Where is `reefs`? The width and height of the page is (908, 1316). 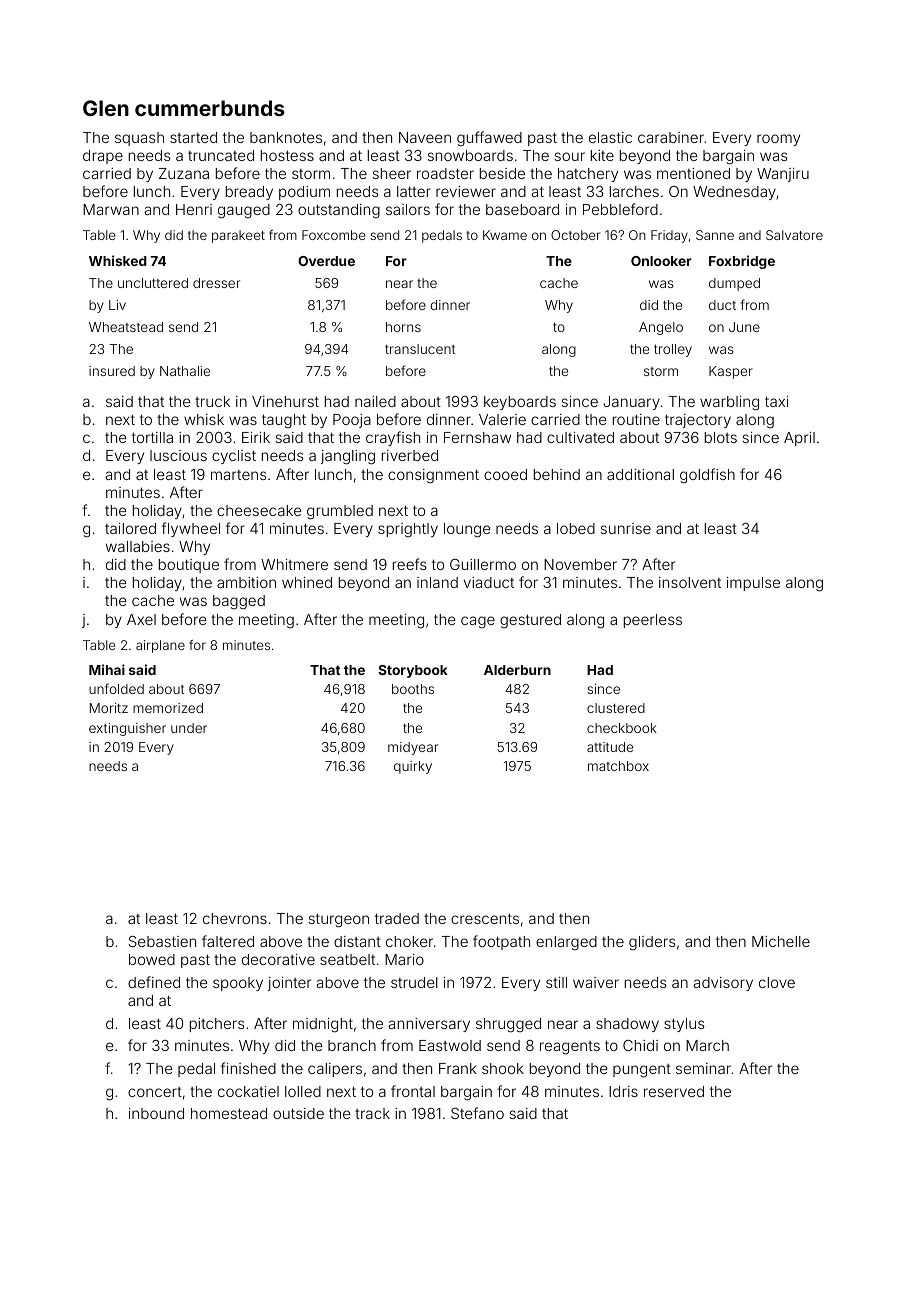 reefs is located at coordinates (409, 564).
